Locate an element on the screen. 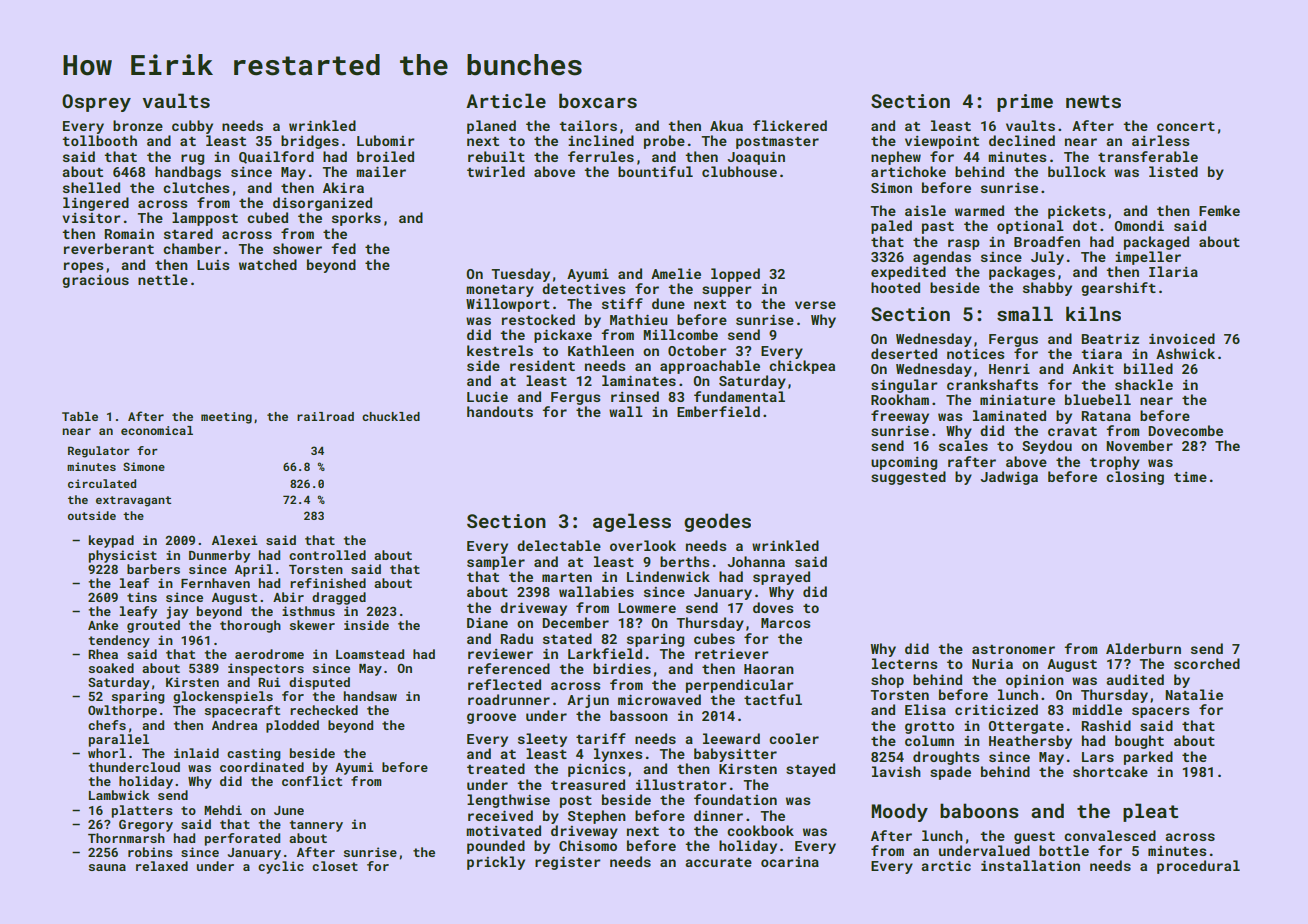  verse is located at coordinates (815, 305).
